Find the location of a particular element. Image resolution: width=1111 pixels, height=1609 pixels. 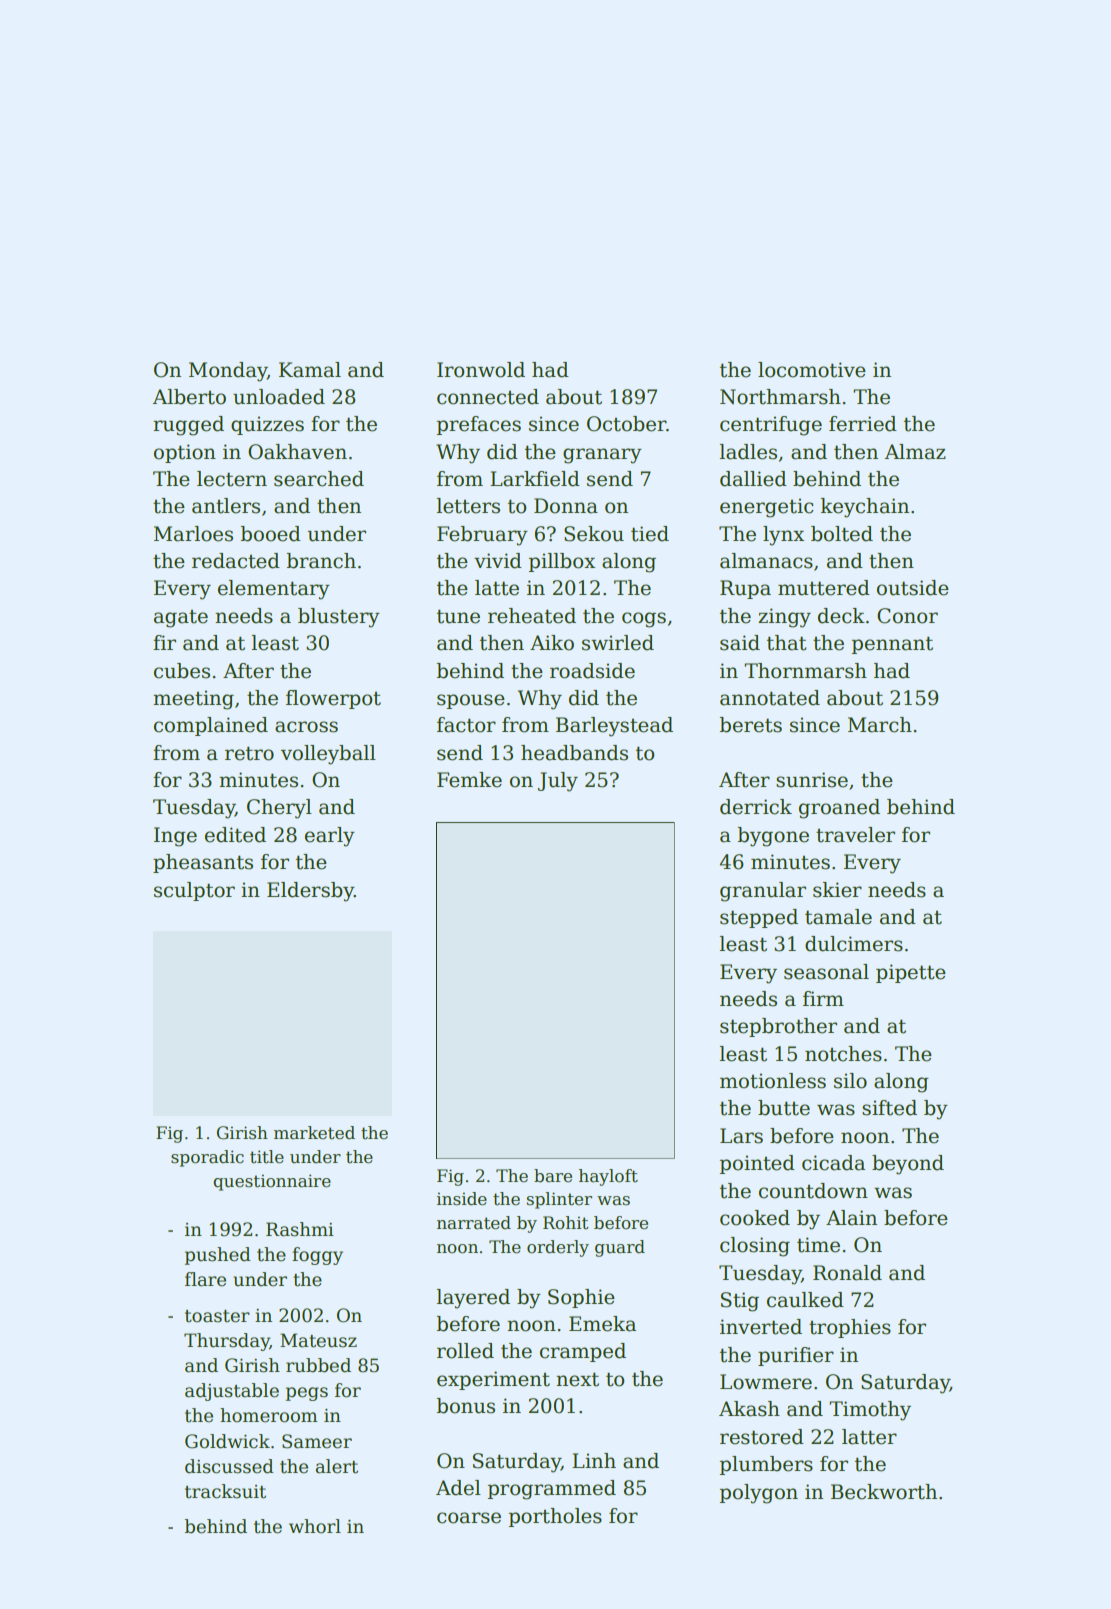

pointed is located at coordinates (757, 1164).
